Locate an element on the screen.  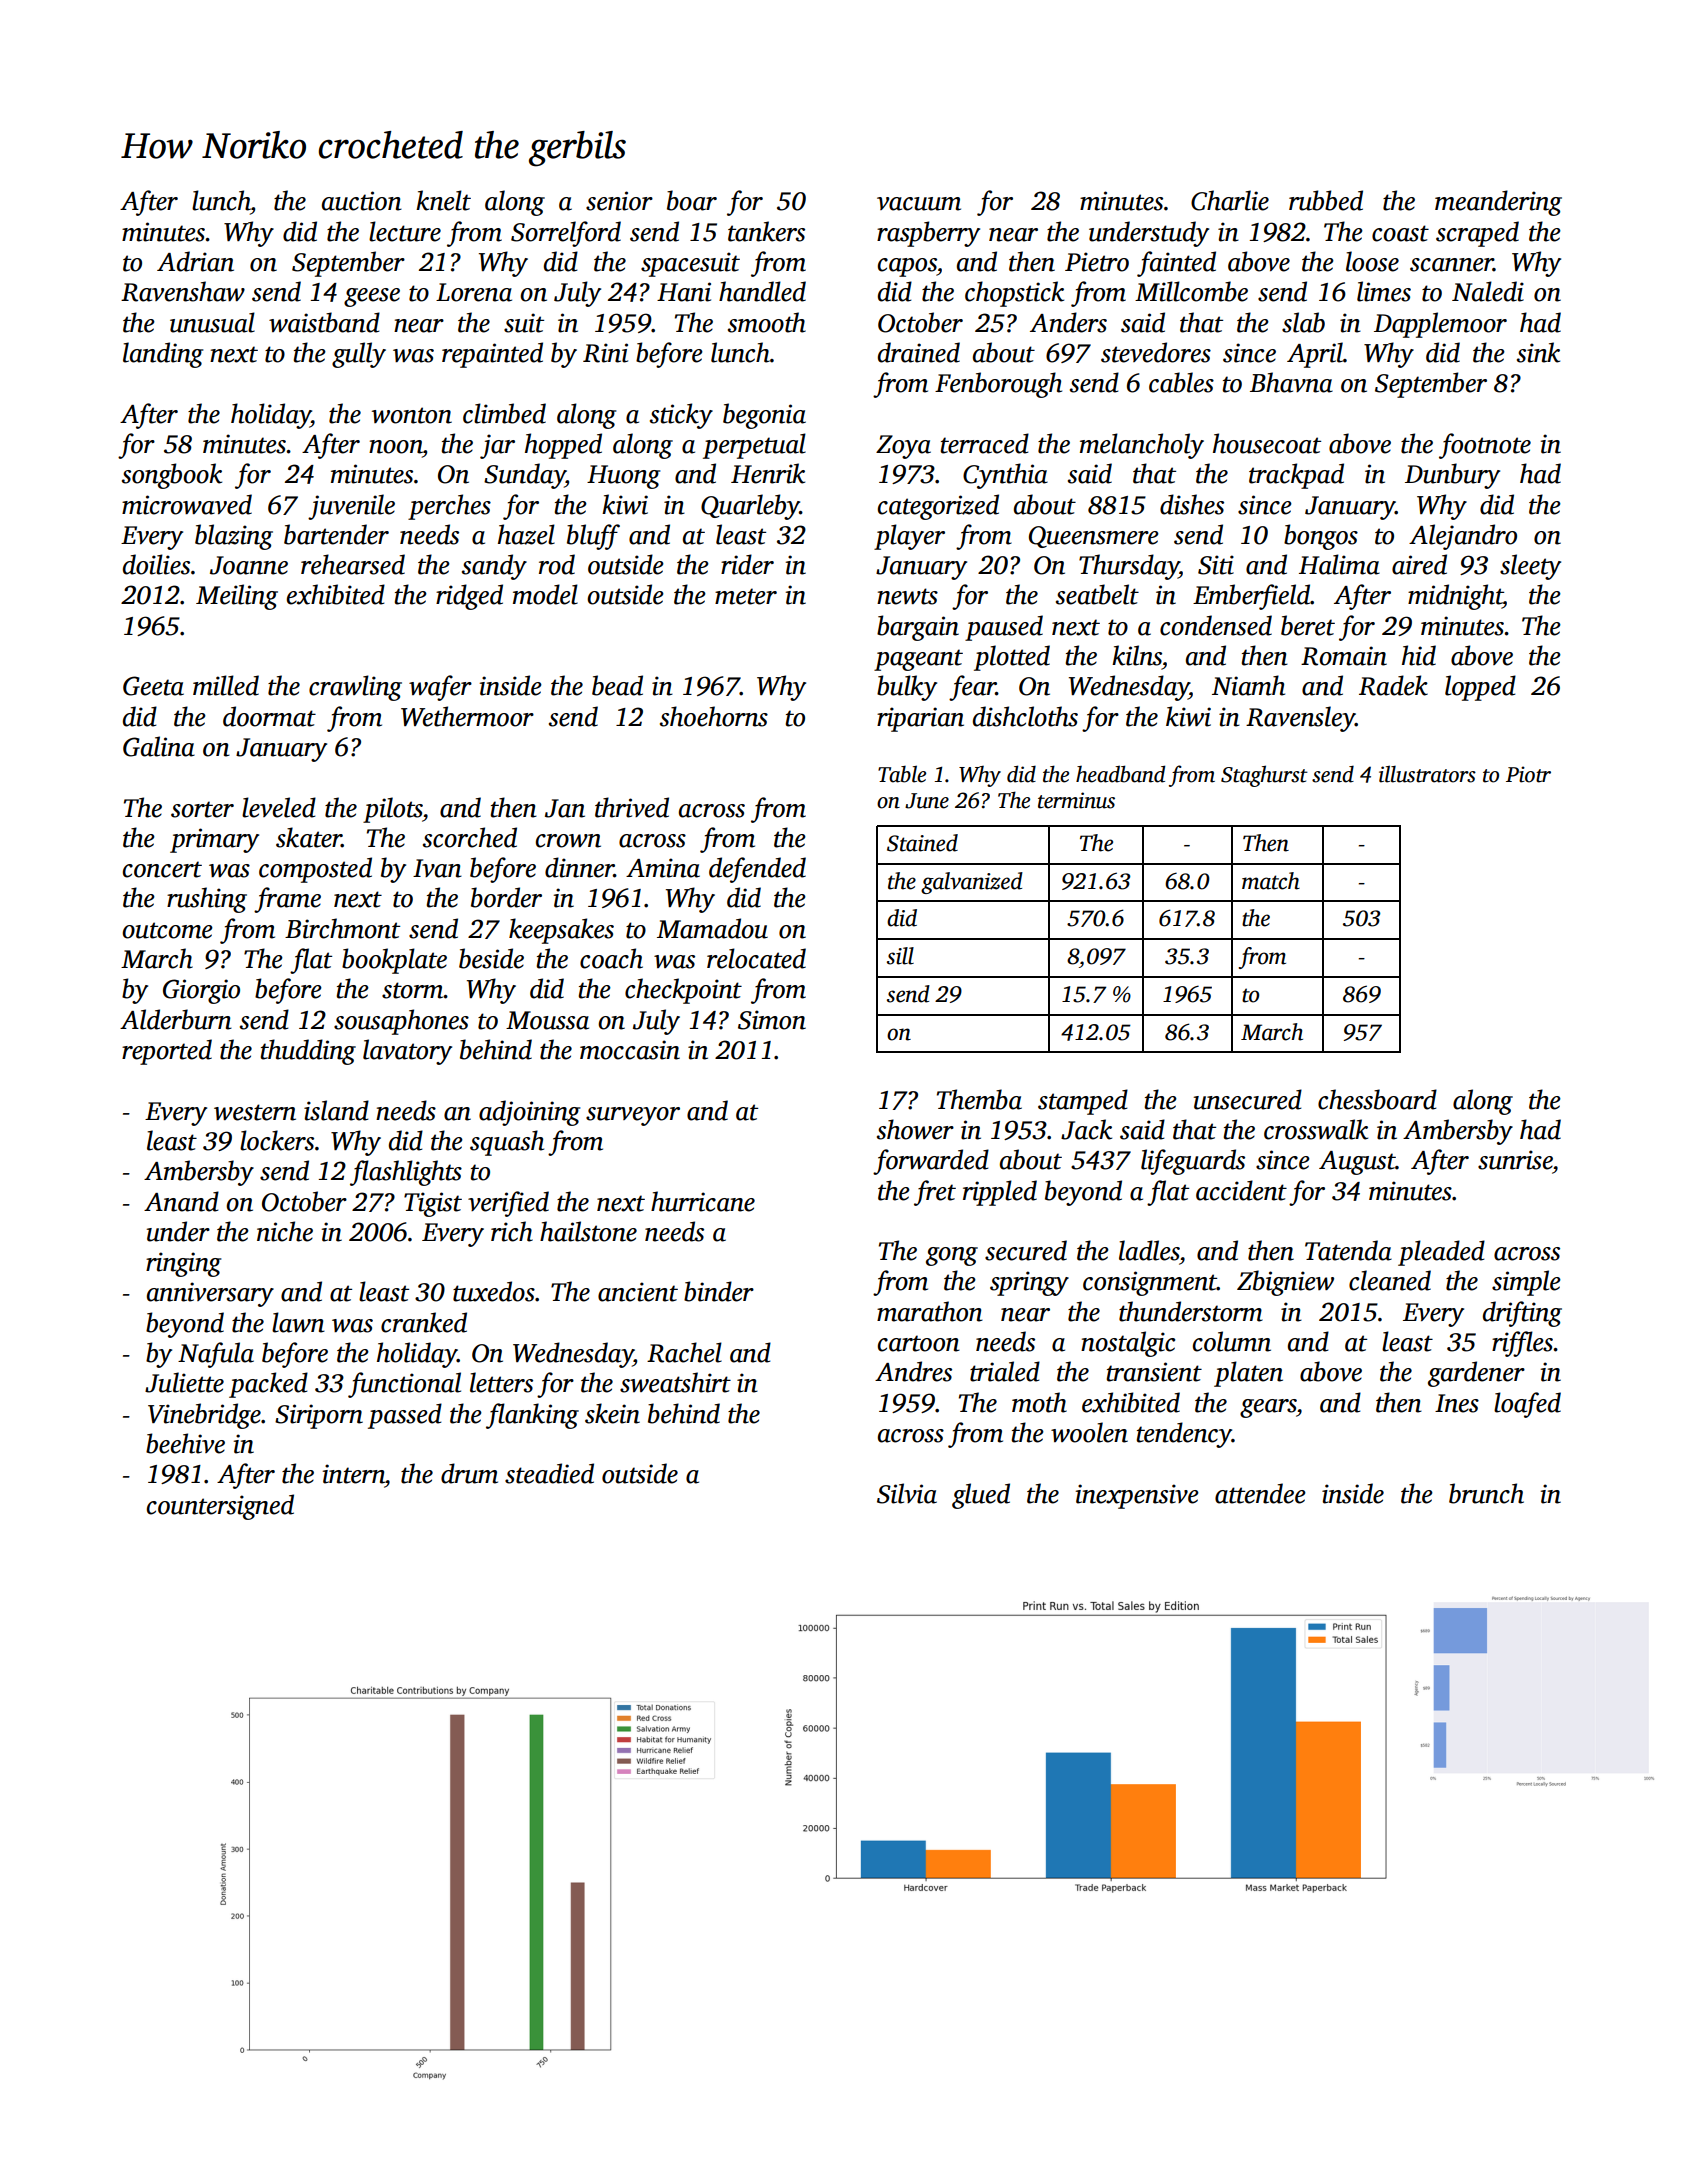
rippled is located at coordinates (1000, 1193).
